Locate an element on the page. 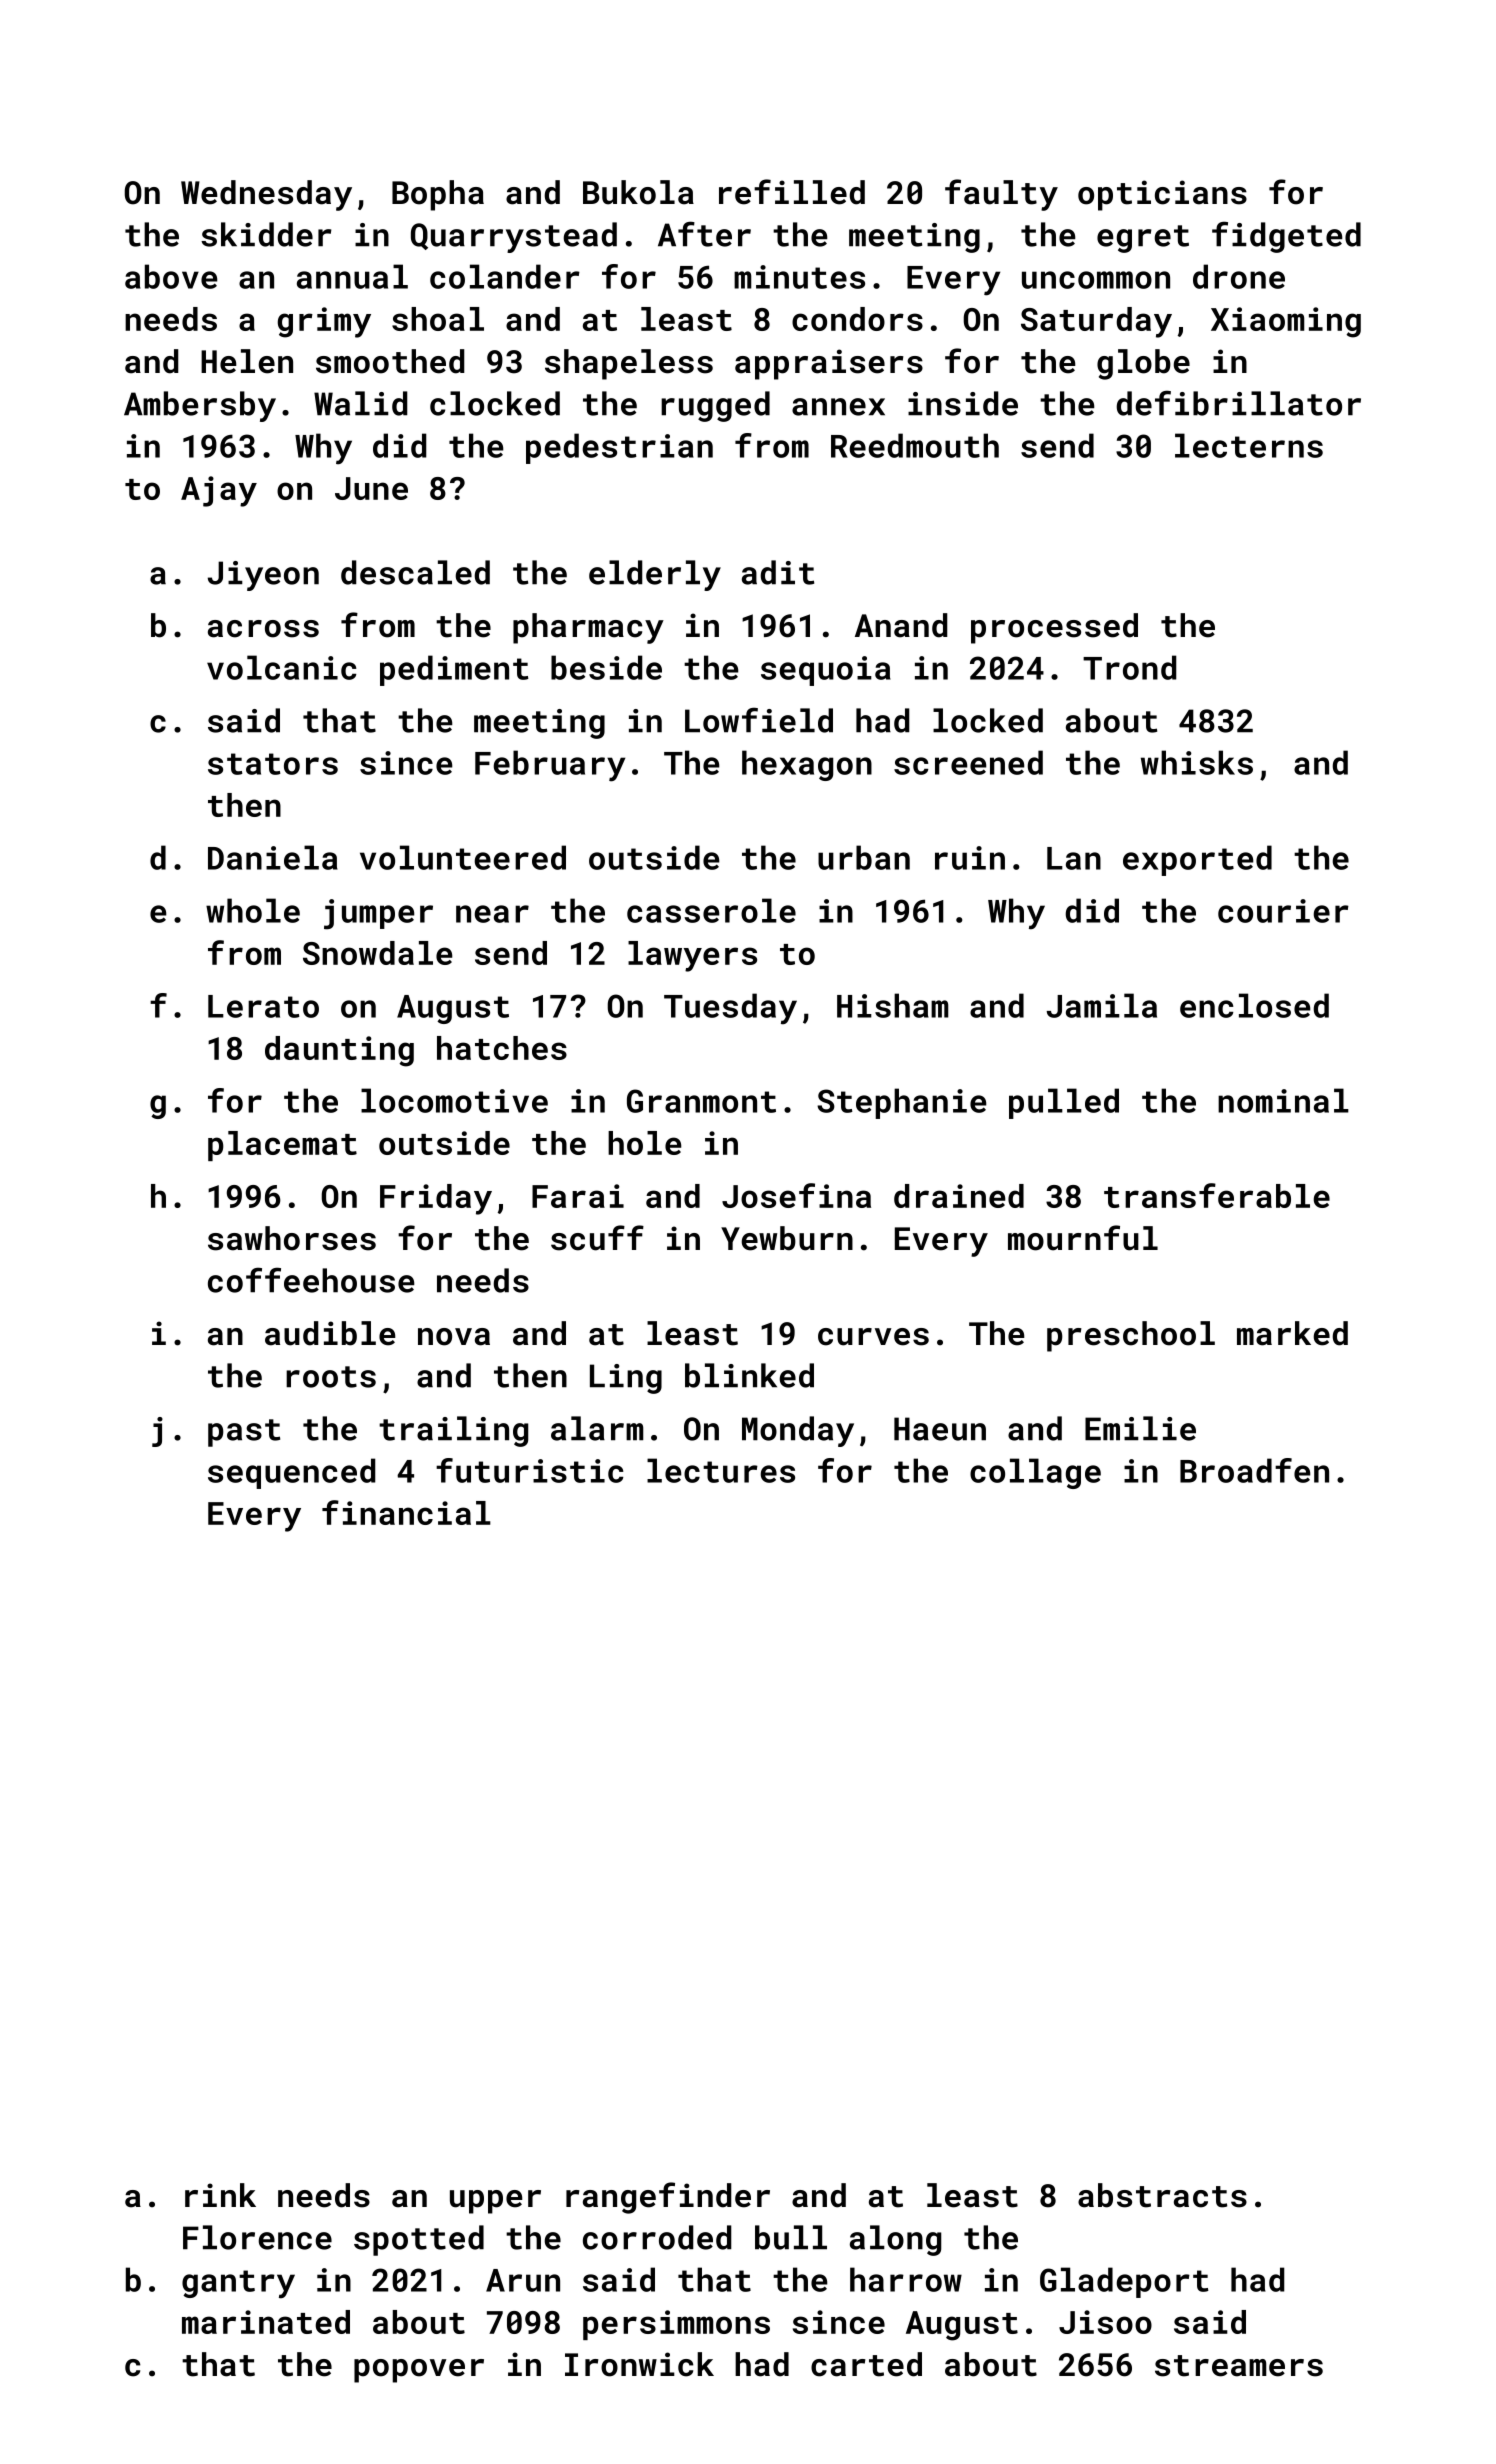 The image size is (1496, 2464). abstracts is located at coordinates (1162, 2195).
